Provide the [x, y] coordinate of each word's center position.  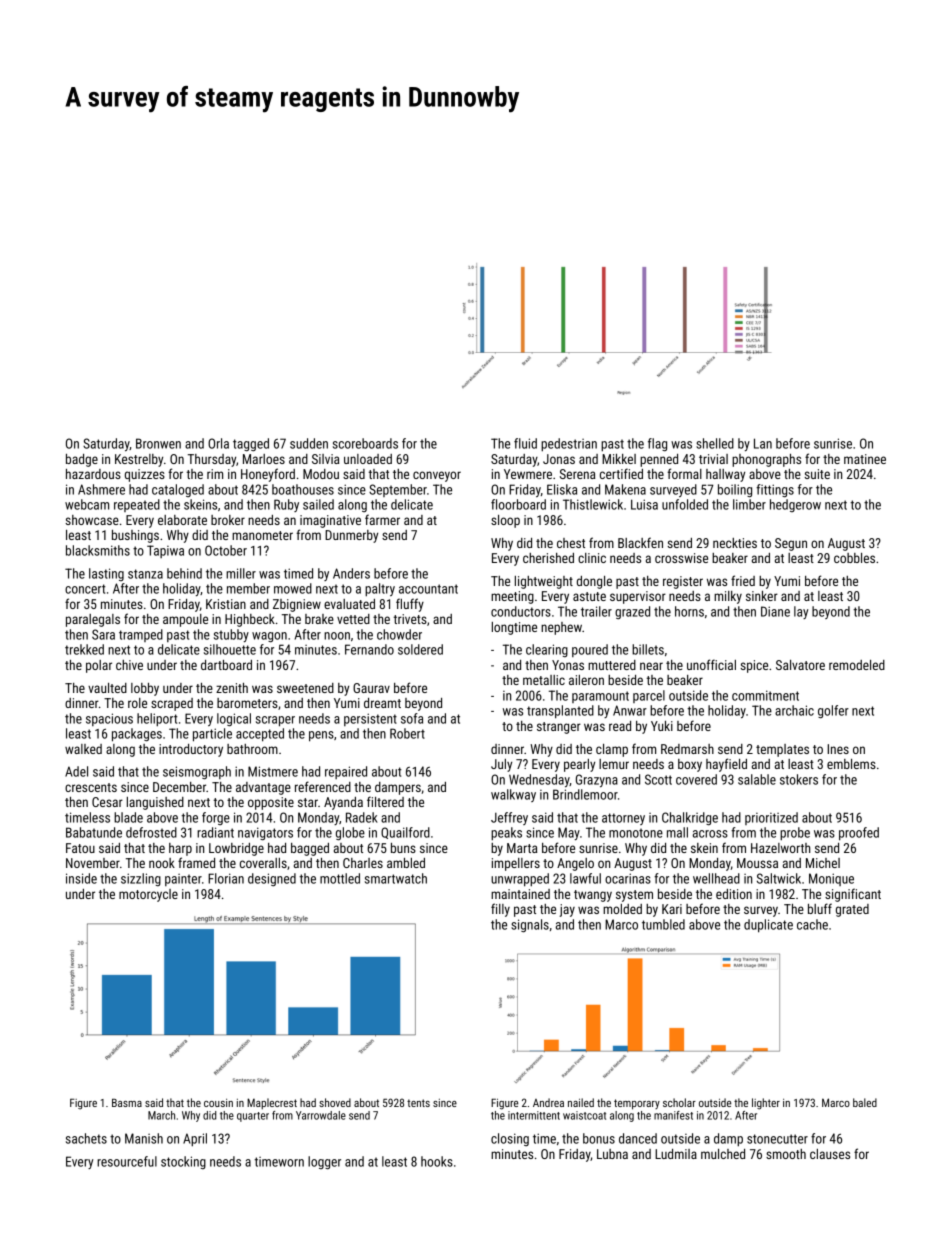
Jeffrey [509, 818]
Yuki [662, 726]
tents [418, 1103]
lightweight [544, 582]
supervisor [638, 597]
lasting [106, 574]
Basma [127, 1103]
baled [865, 1102]
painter [183, 880]
